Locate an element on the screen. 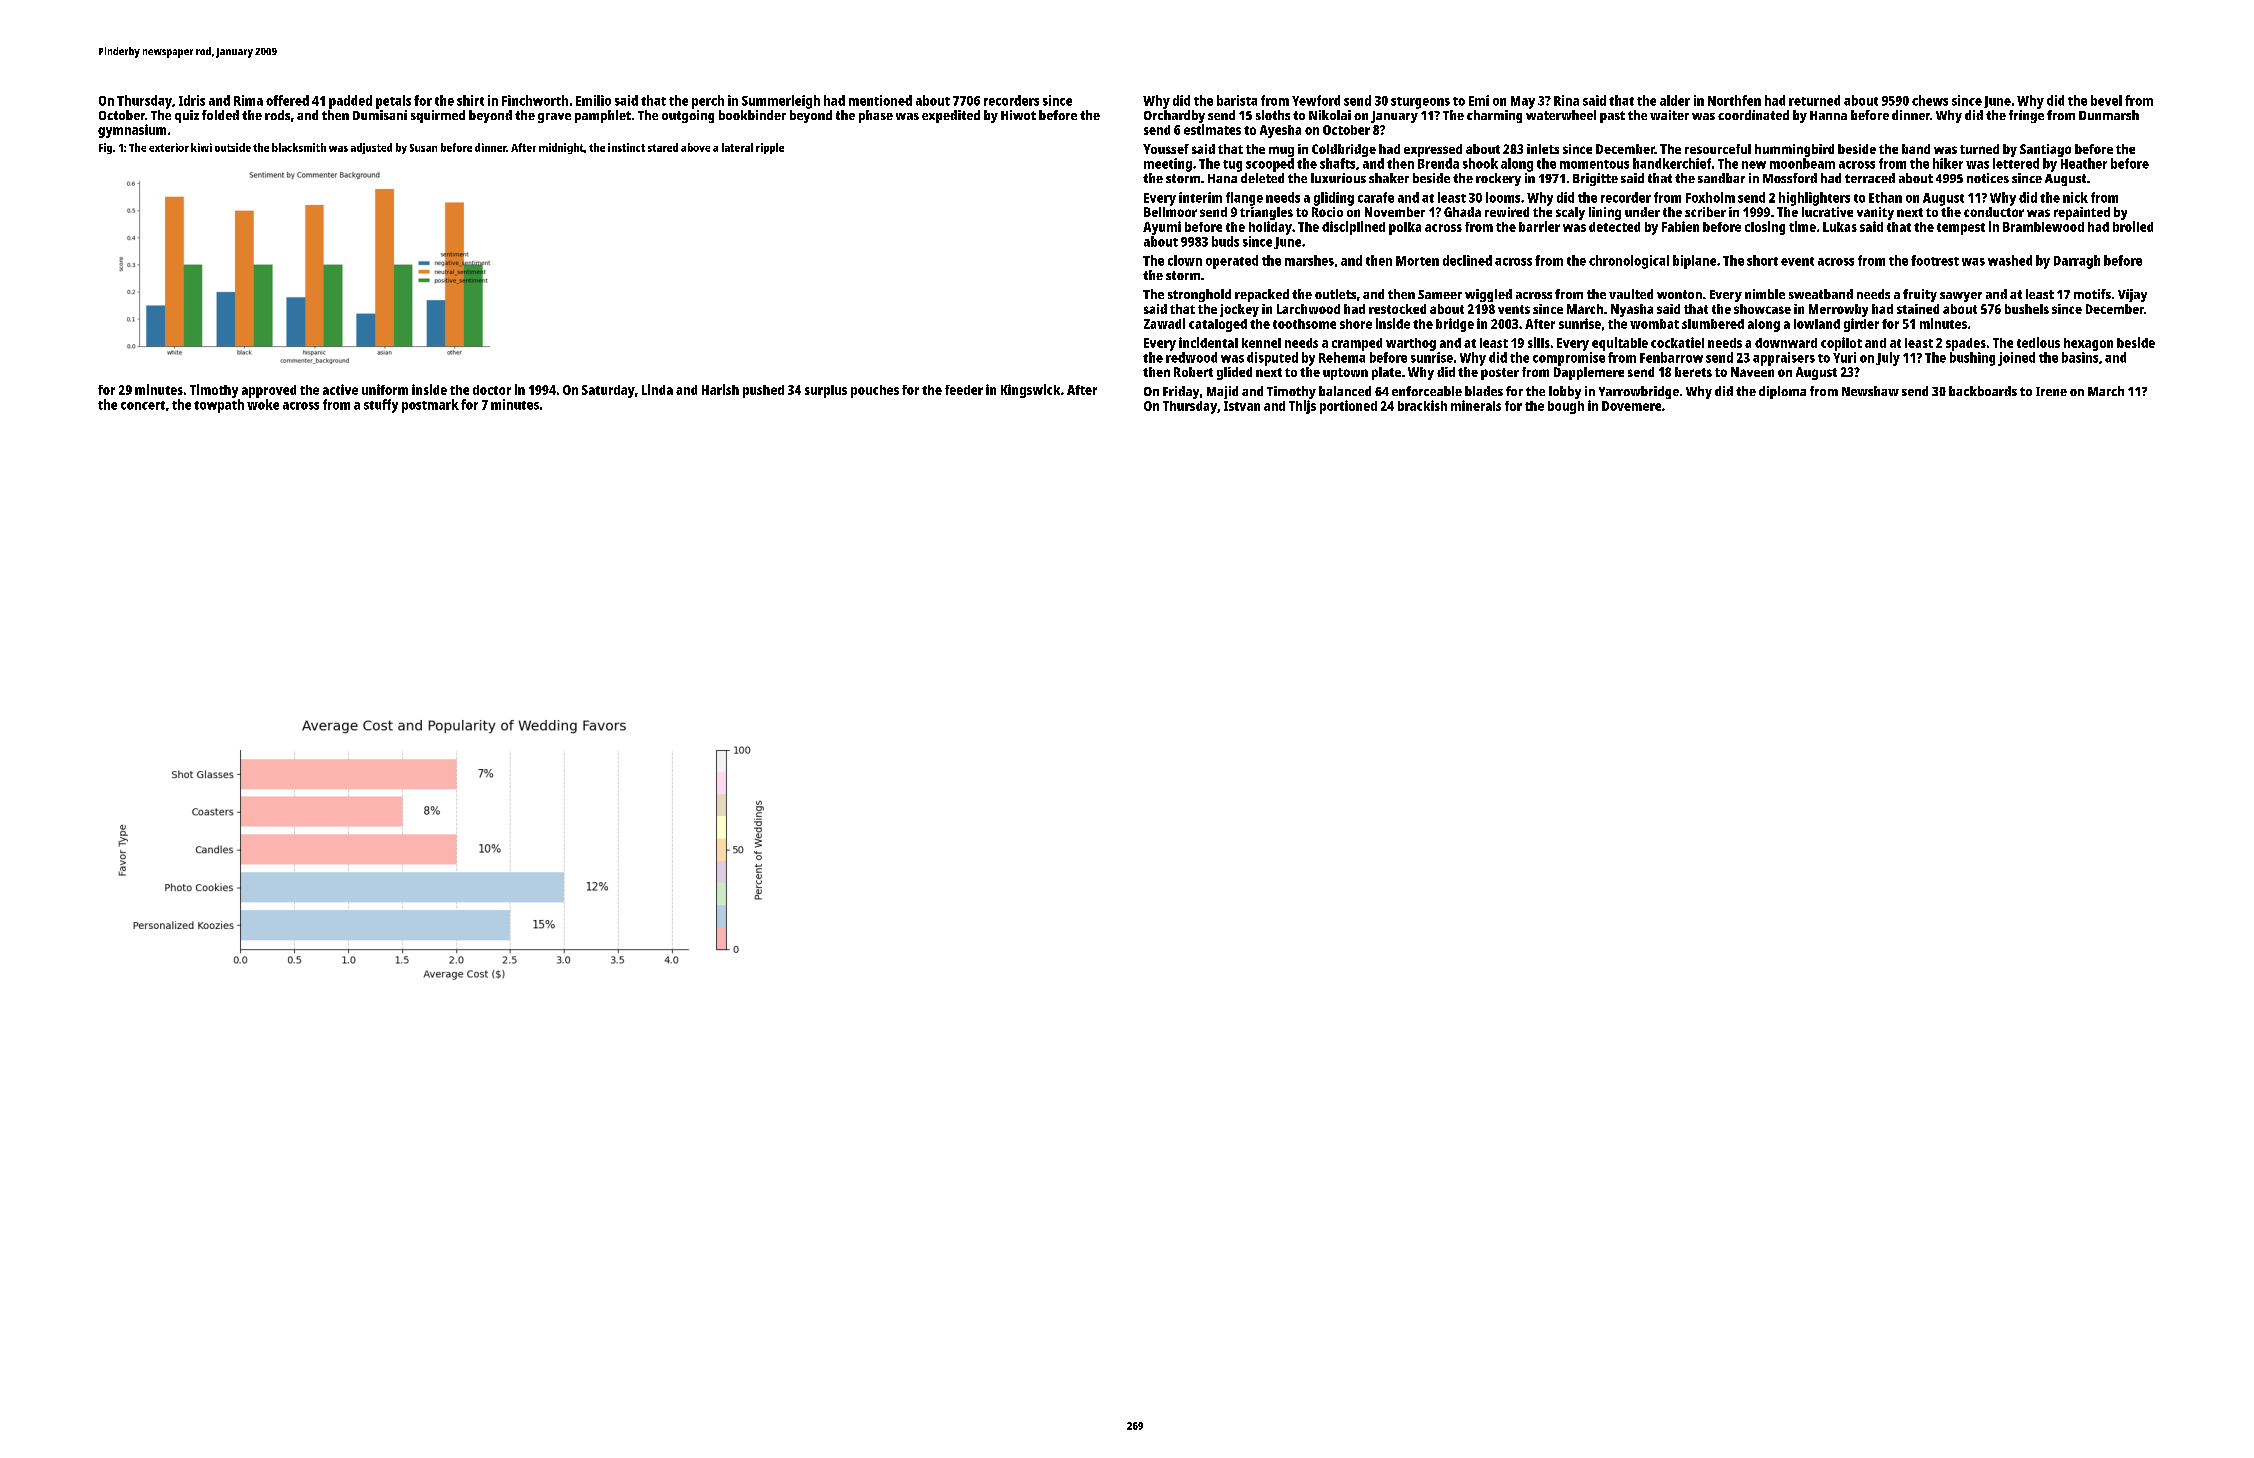  Robert is located at coordinates (1193, 372).
